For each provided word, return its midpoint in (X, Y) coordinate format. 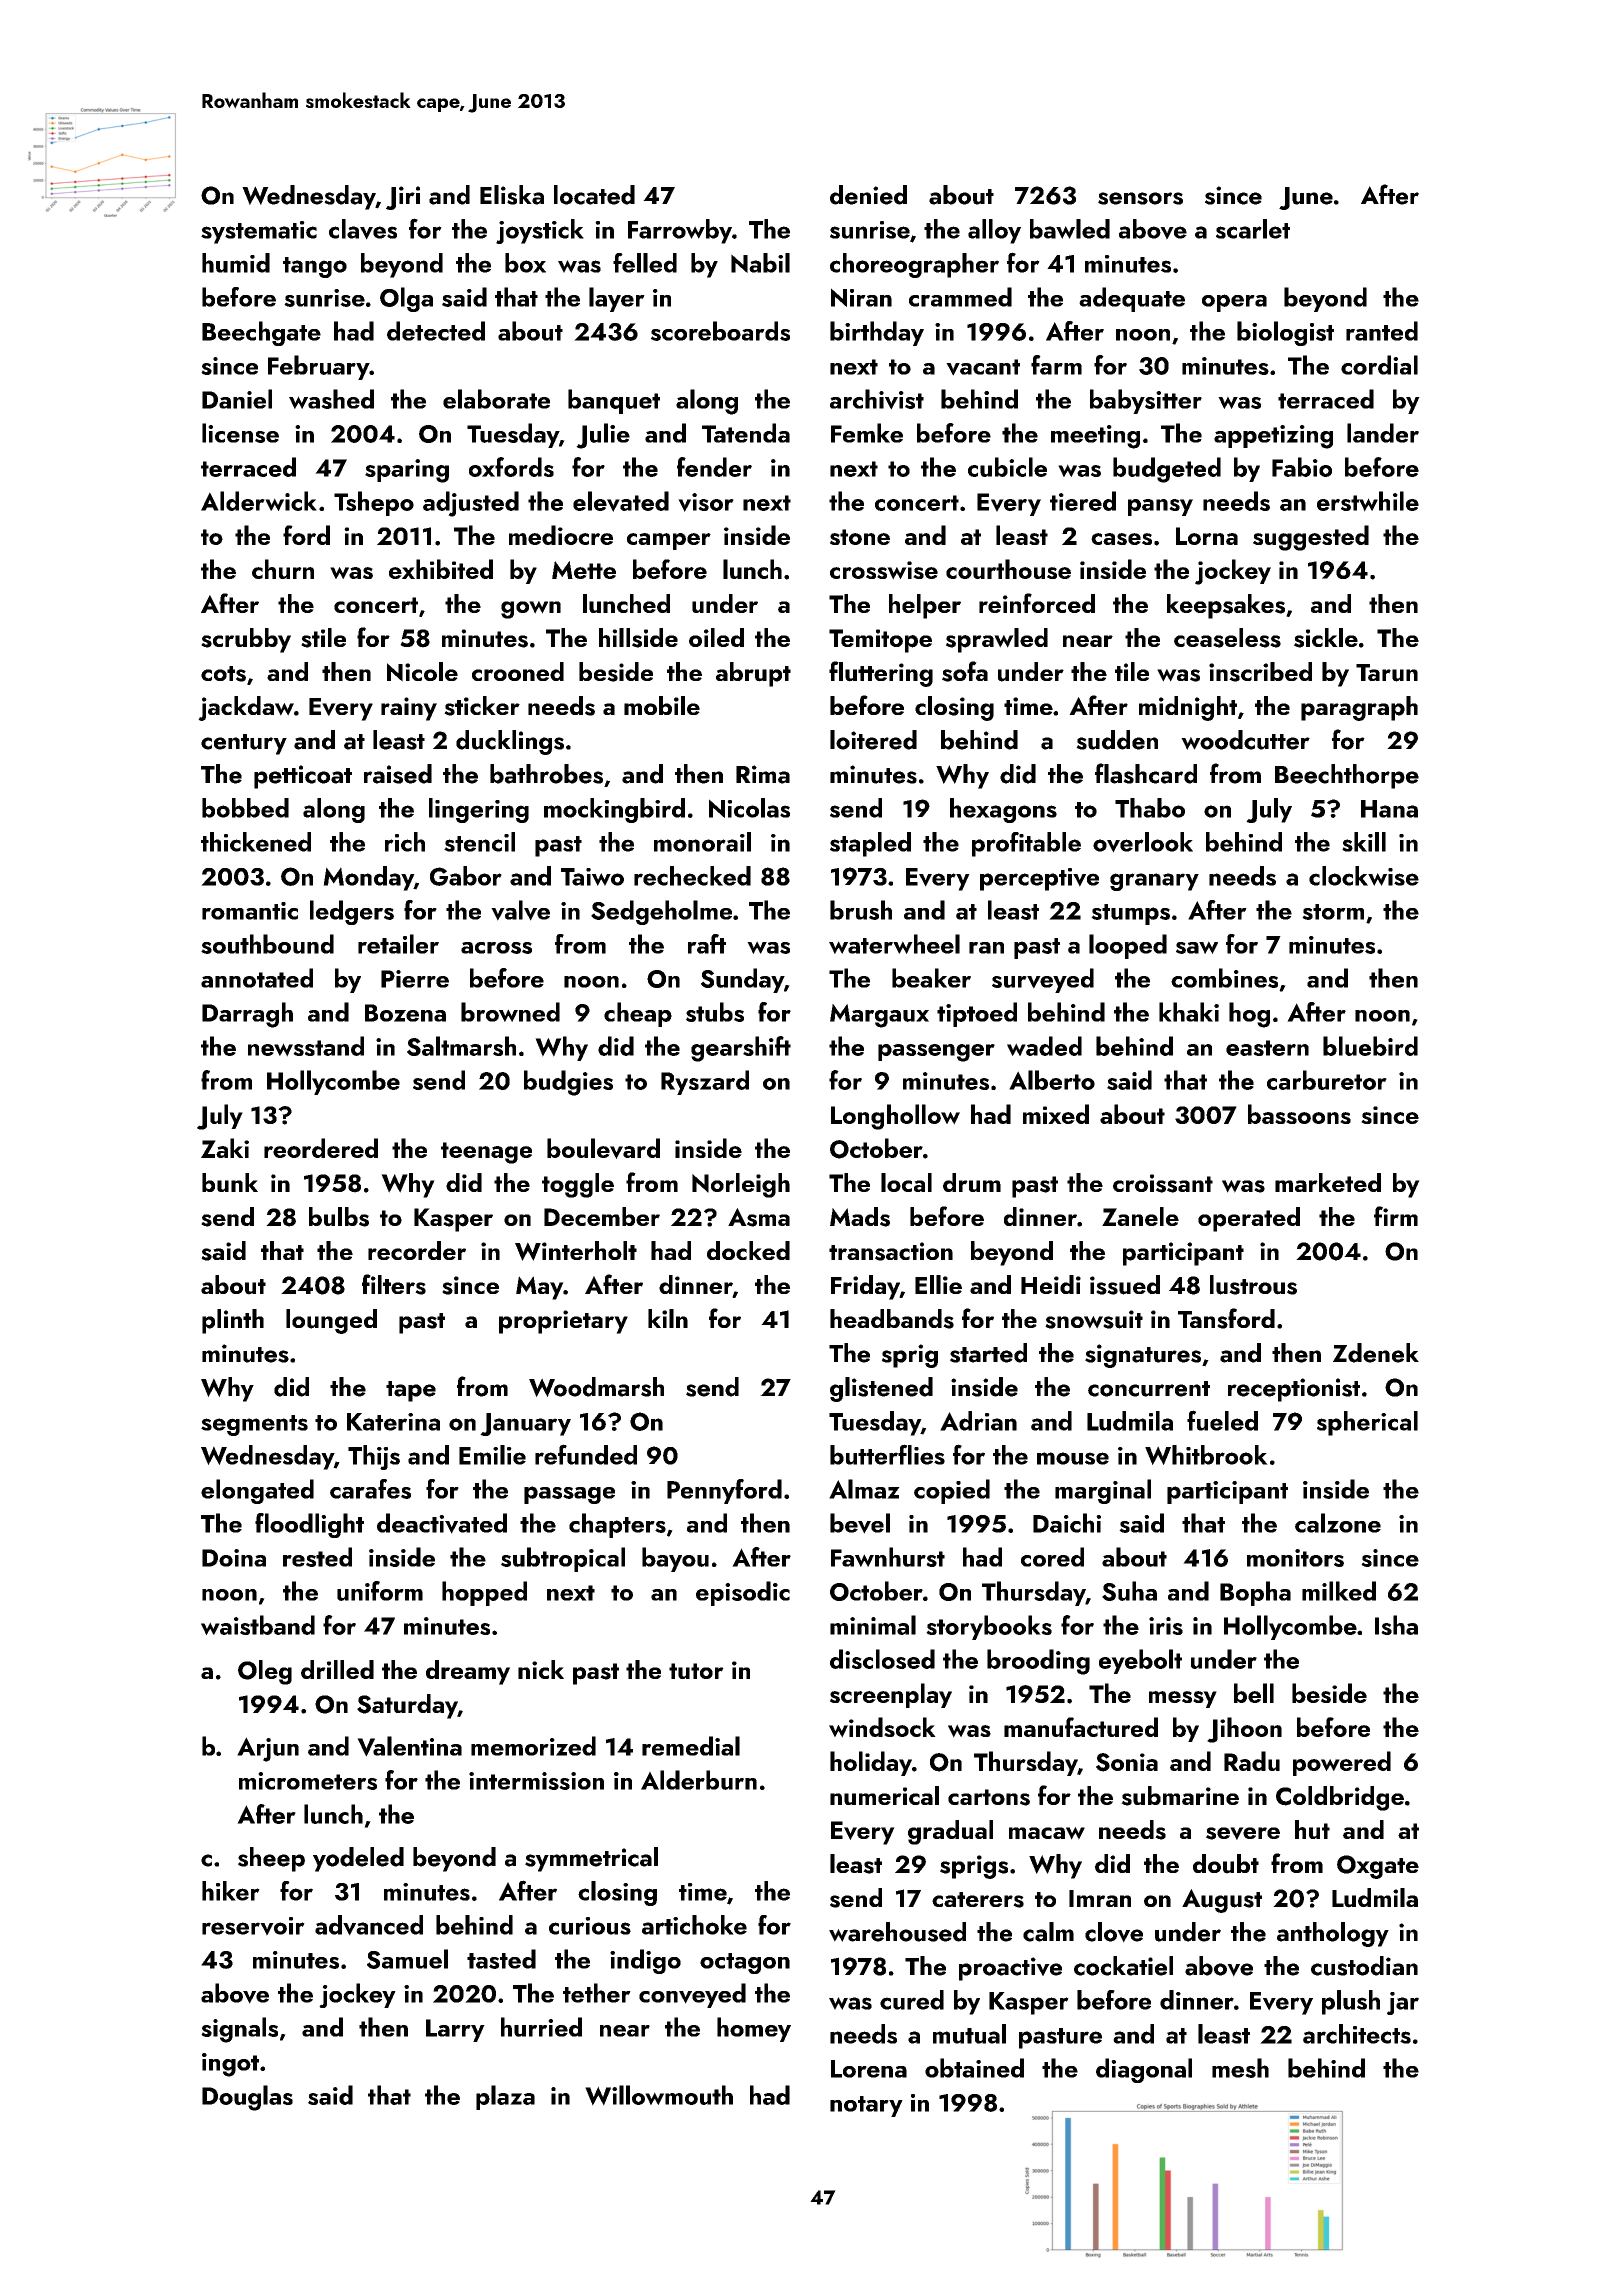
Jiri (403, 198)
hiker (231, 1891)
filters (394, 1284)
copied (952, 1491)
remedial (691, 1746)
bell (1254, 1693)
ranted (1382, 331)
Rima (763, 774)
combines (1224, 978)
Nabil (760, 263)
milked (1339, 1591)
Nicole (422, 672)
